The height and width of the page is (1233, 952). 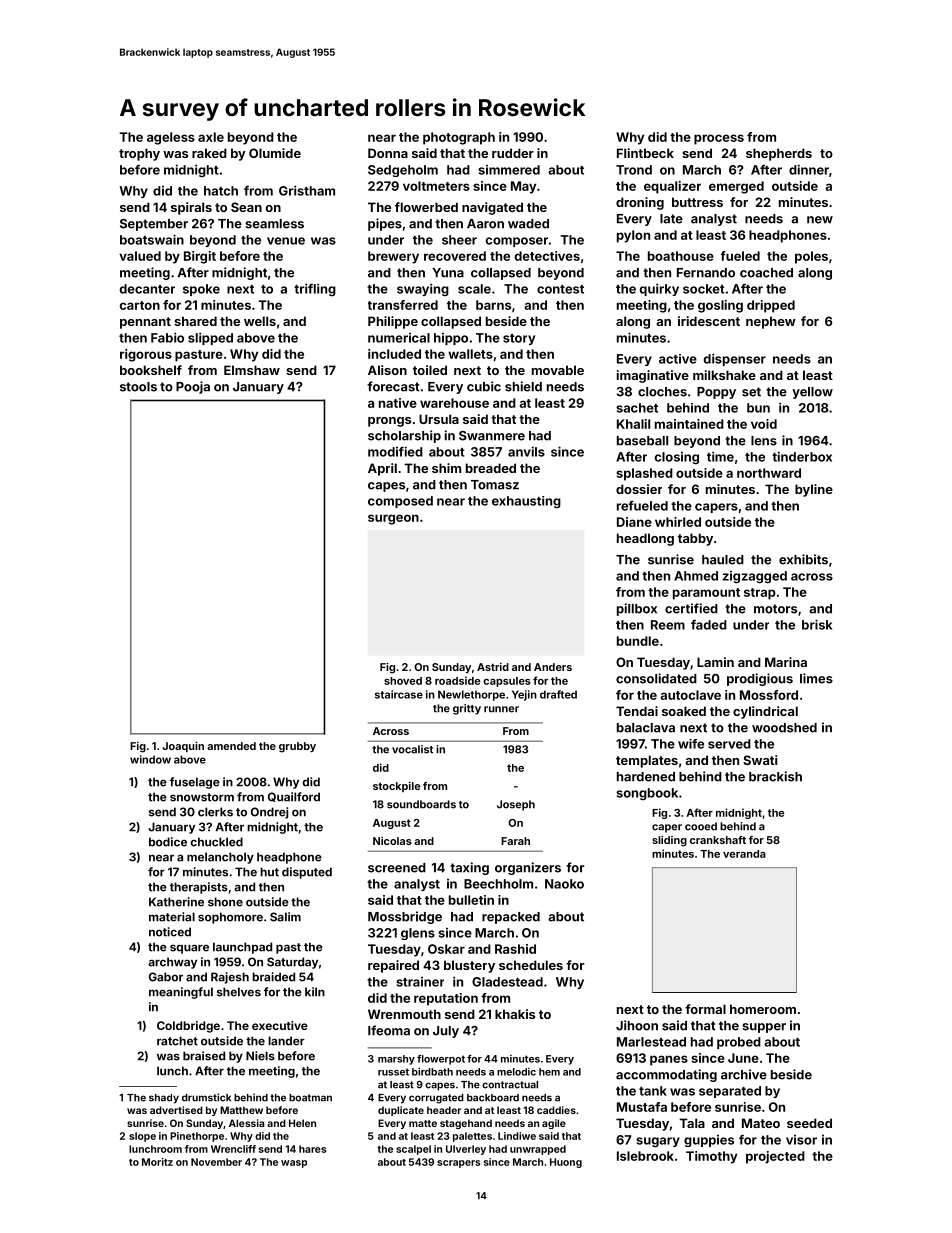 I want to click on surgeon, so click(x=393, y=519).
